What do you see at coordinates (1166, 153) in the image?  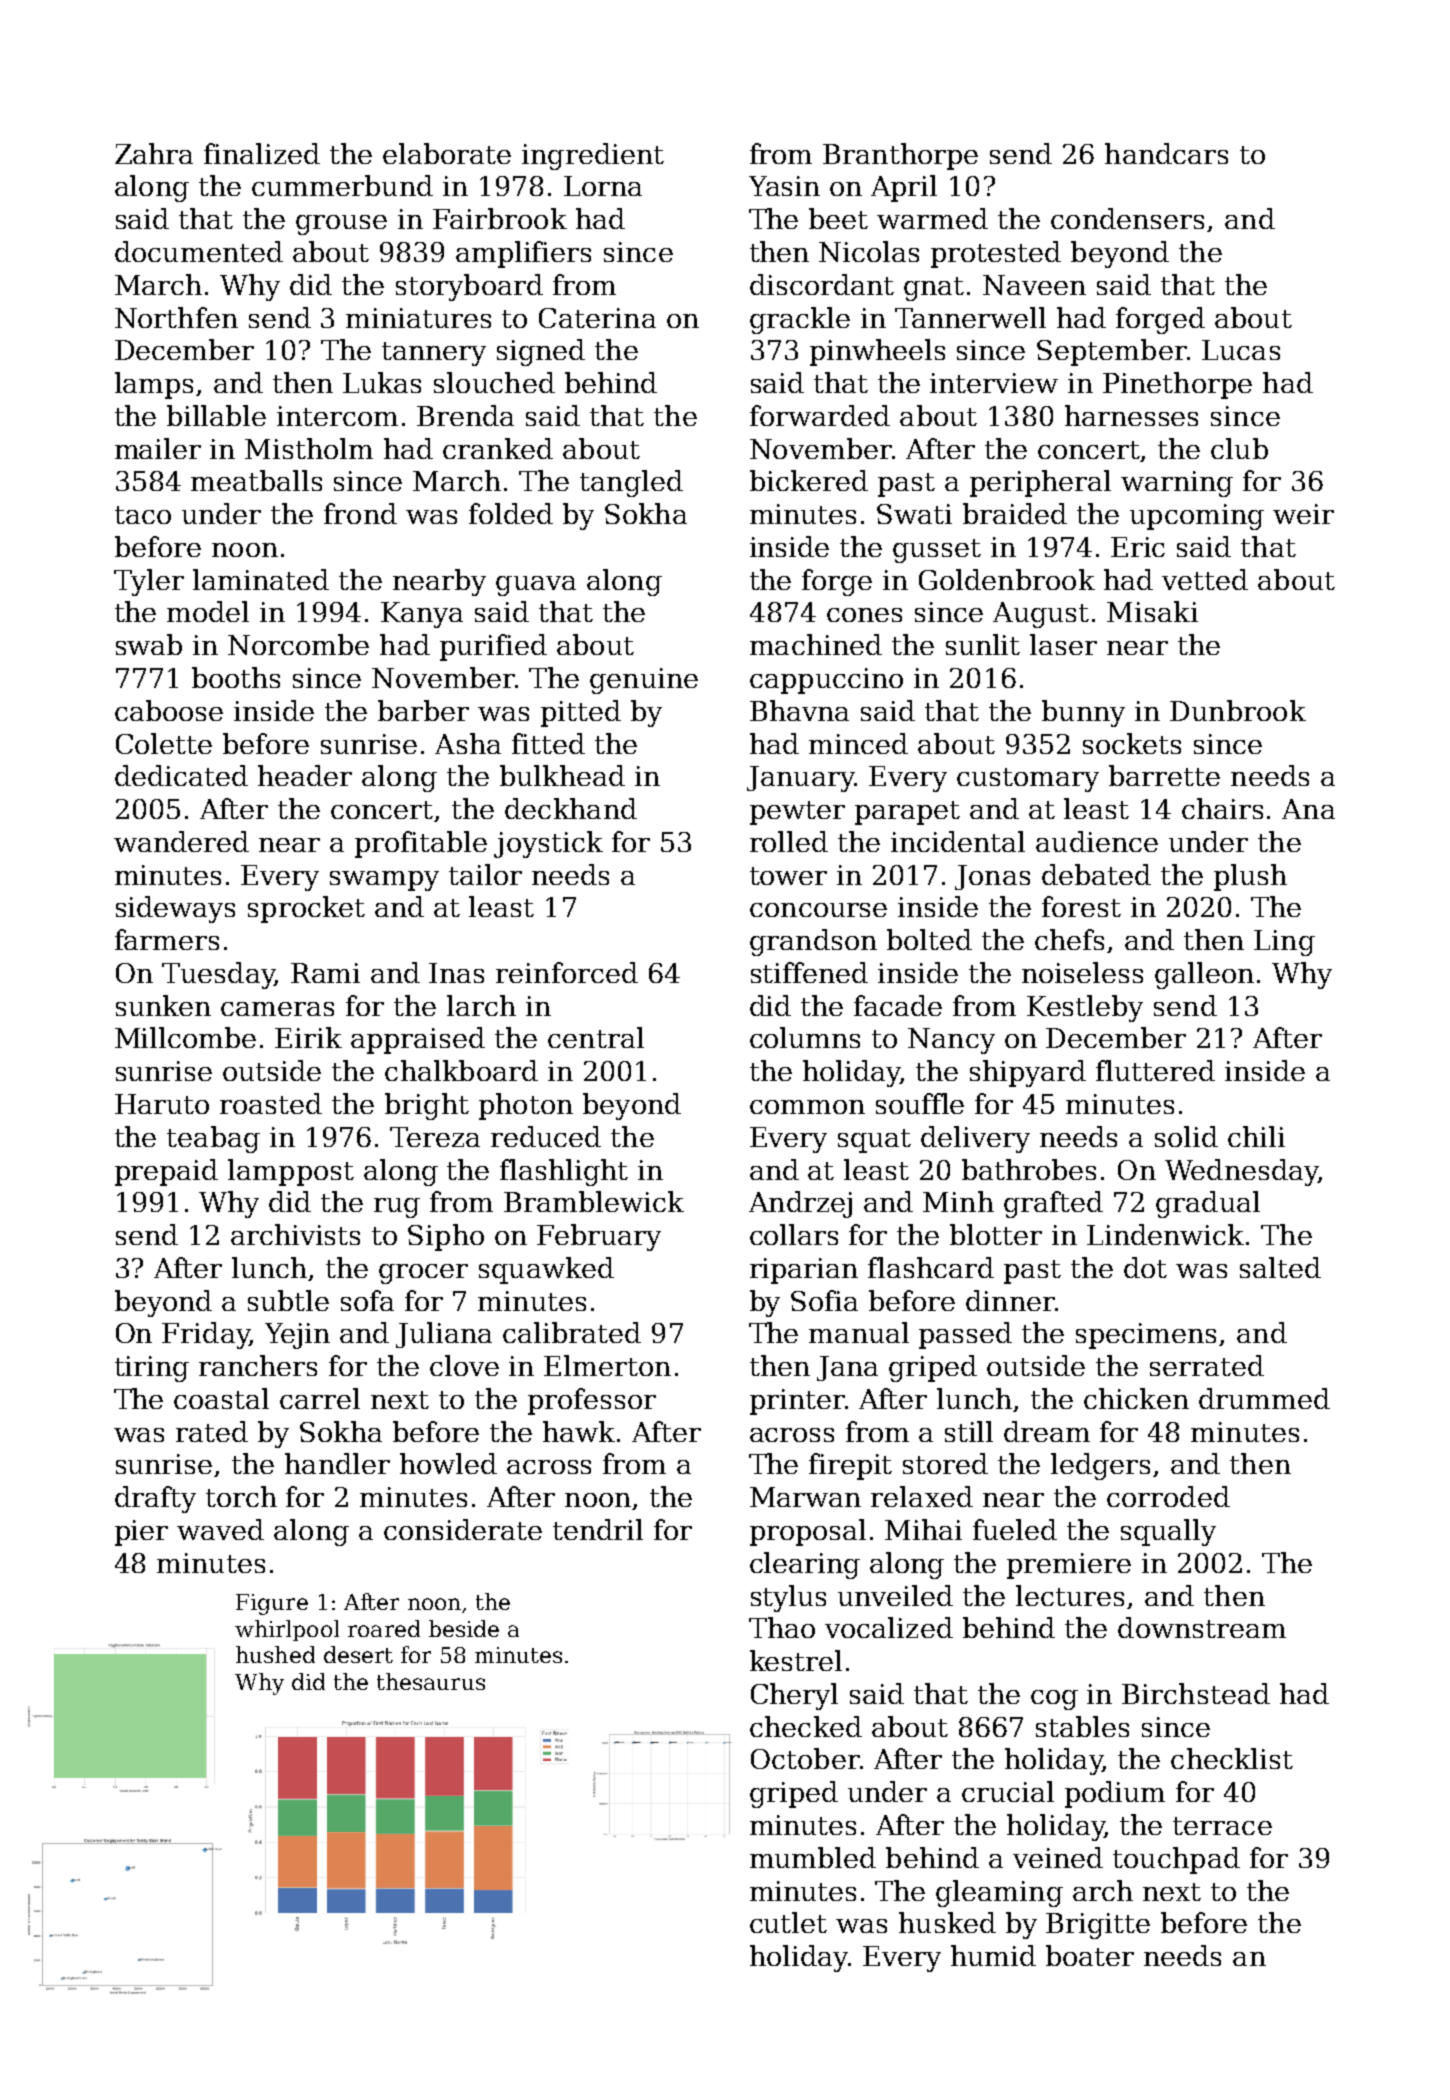 I see `handcars` at bounding box center [1166, 153].
